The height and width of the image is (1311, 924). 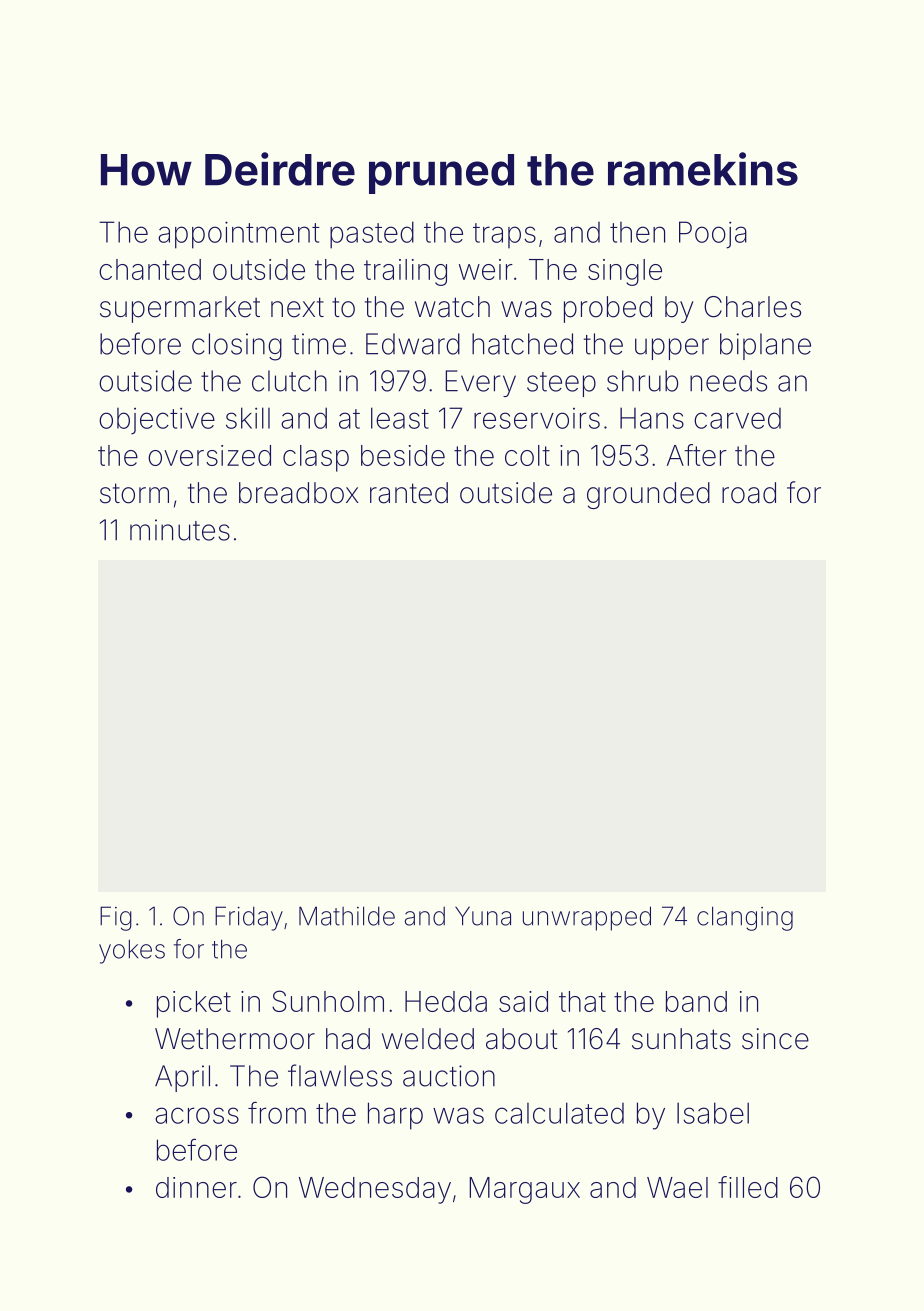 What do you see at coordinates (745, 918) in the image?
I see `clanging` at bounding box center [745, 918].
